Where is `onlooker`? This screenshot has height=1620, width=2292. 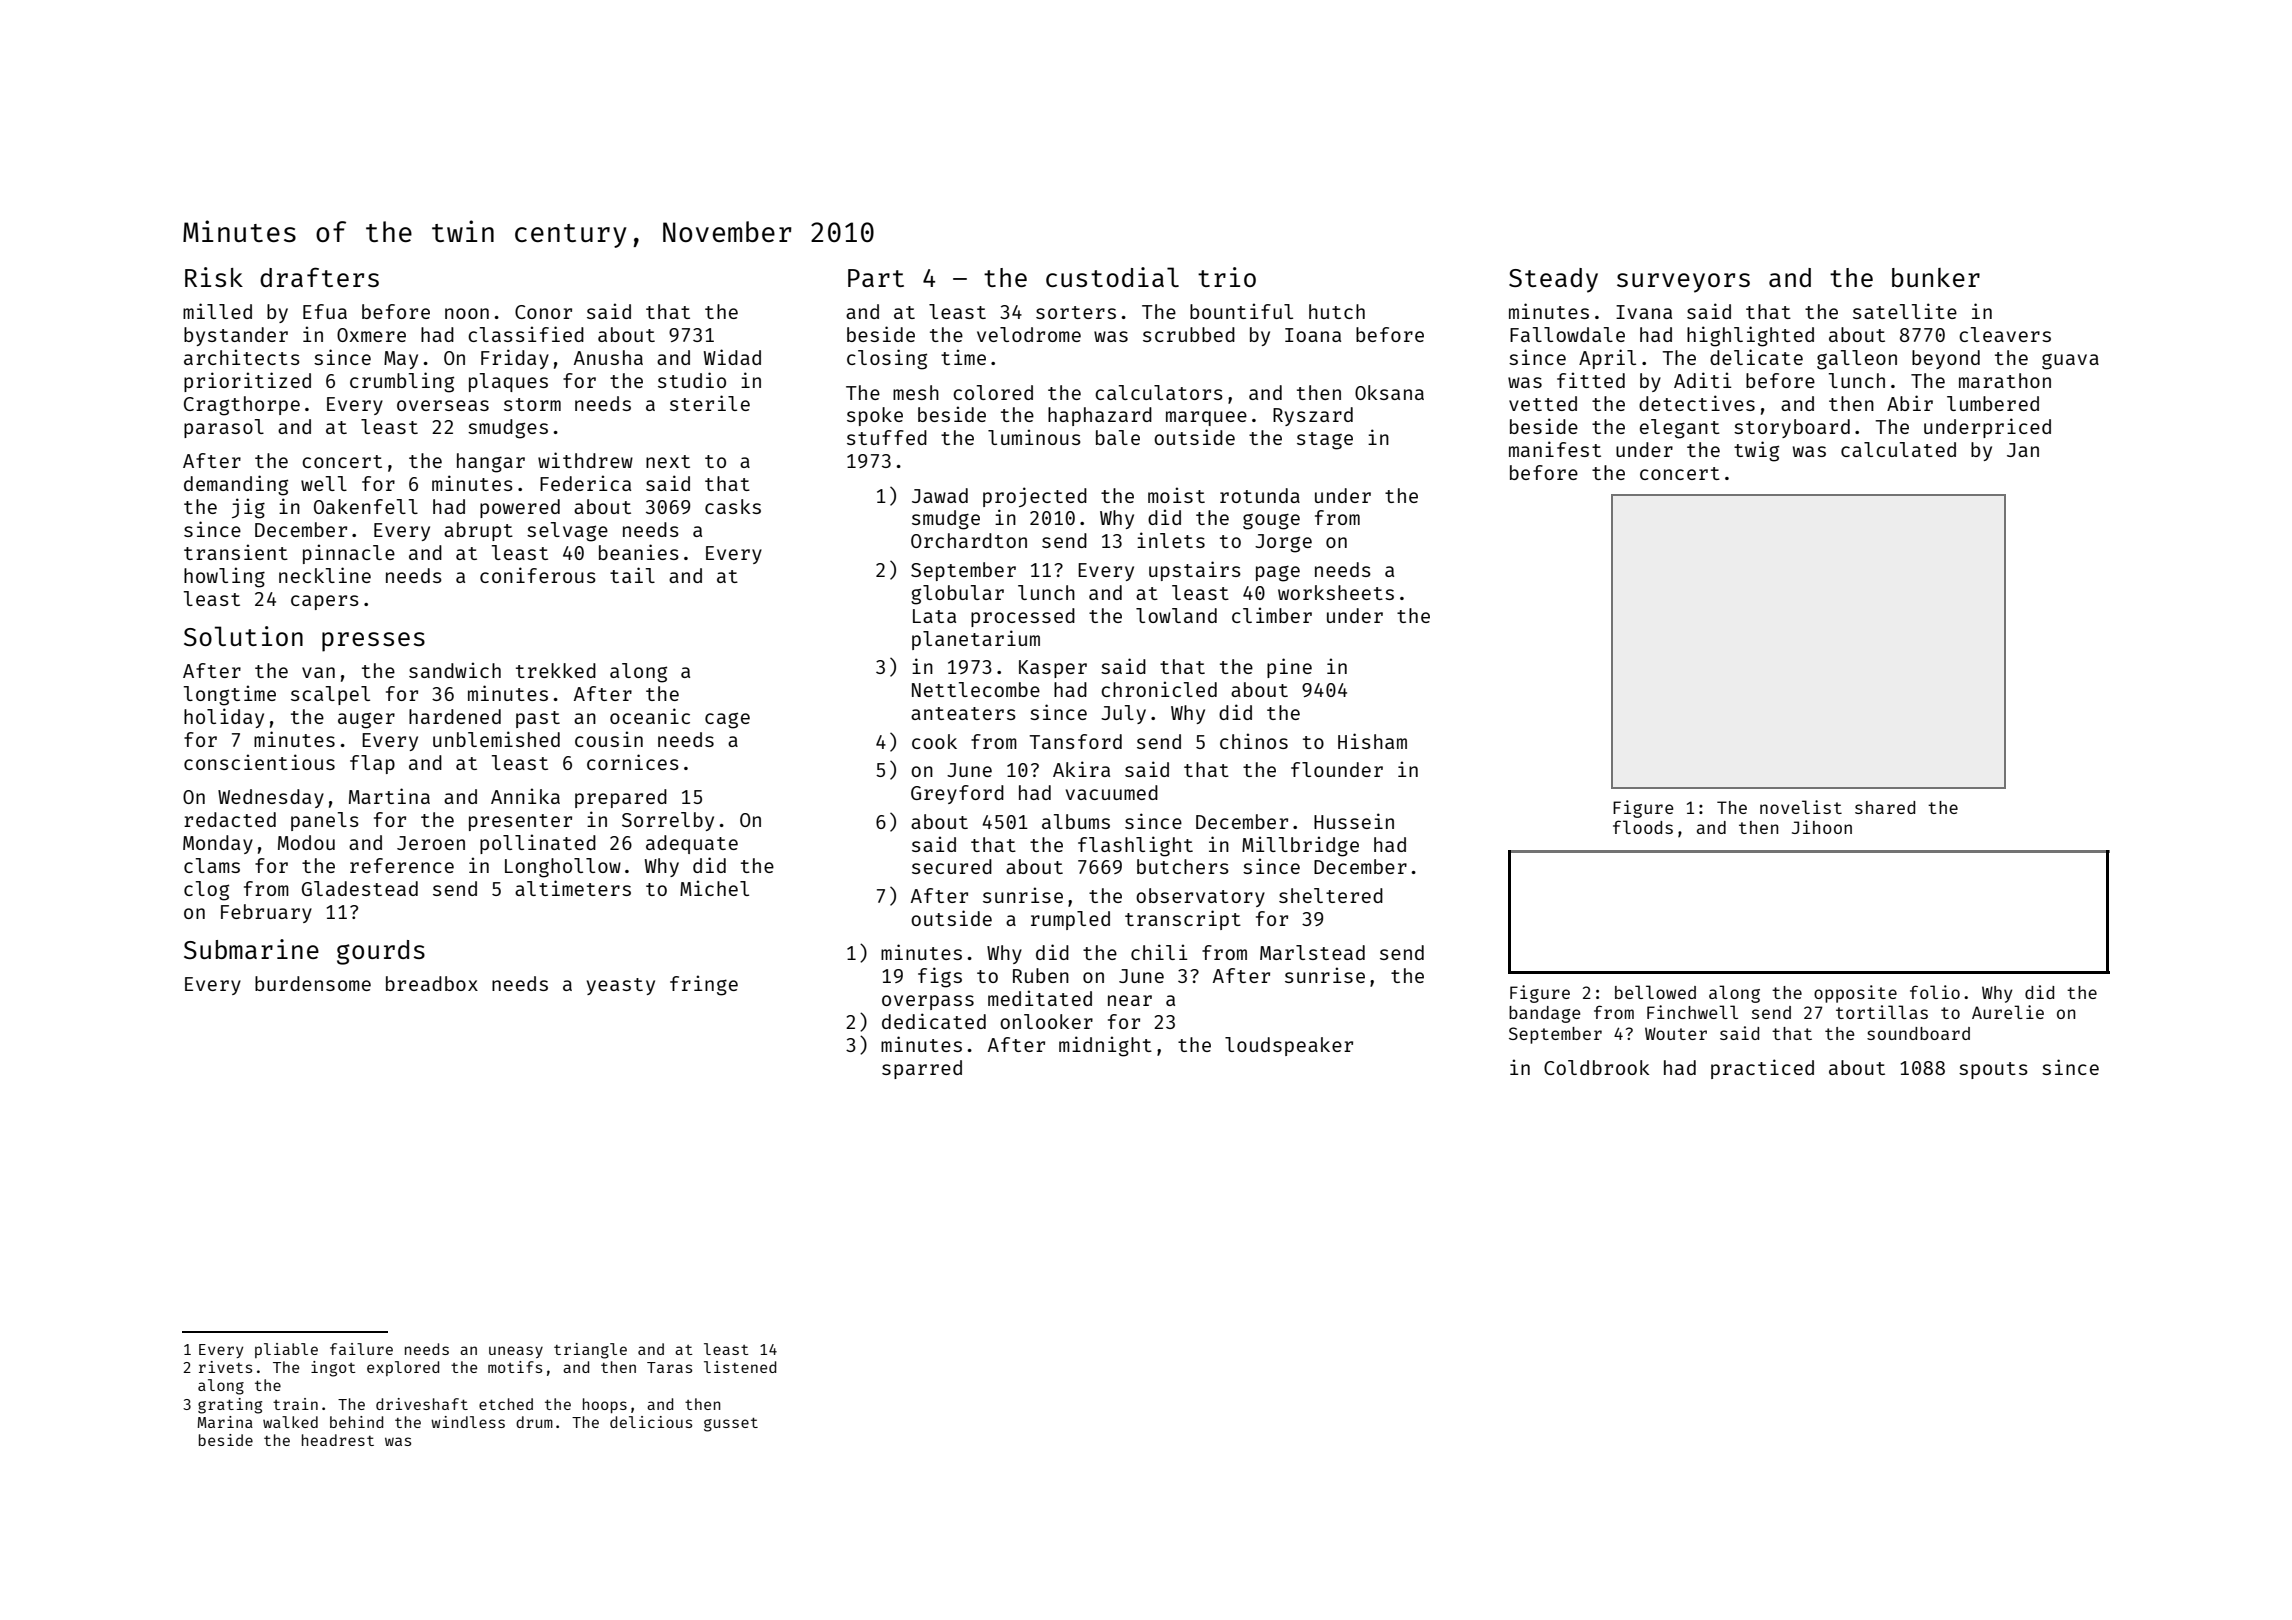 onlooker is located at coordinates (1046, 1021).
